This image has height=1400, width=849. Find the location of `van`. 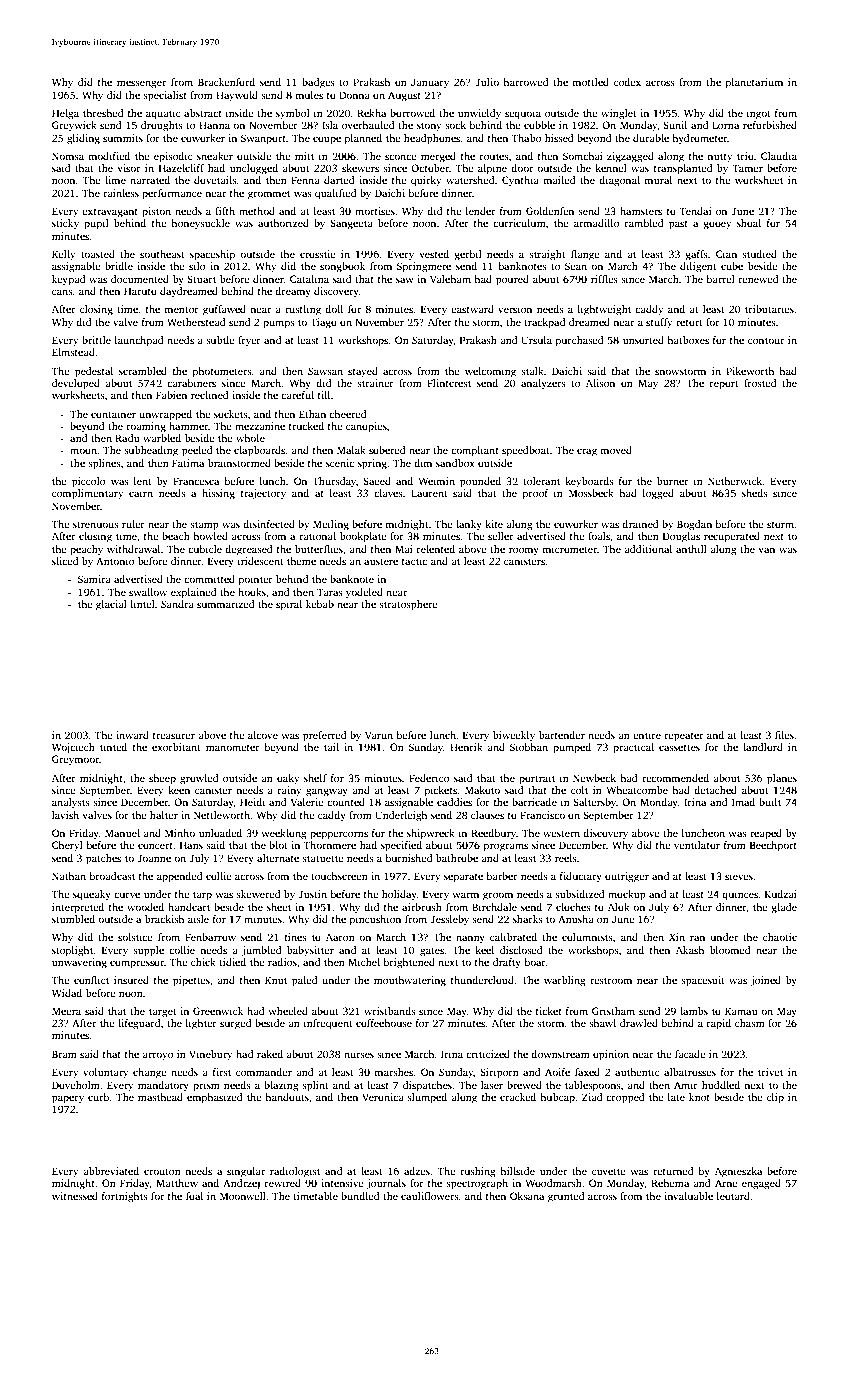

van is located at coordinates (767, 550).
